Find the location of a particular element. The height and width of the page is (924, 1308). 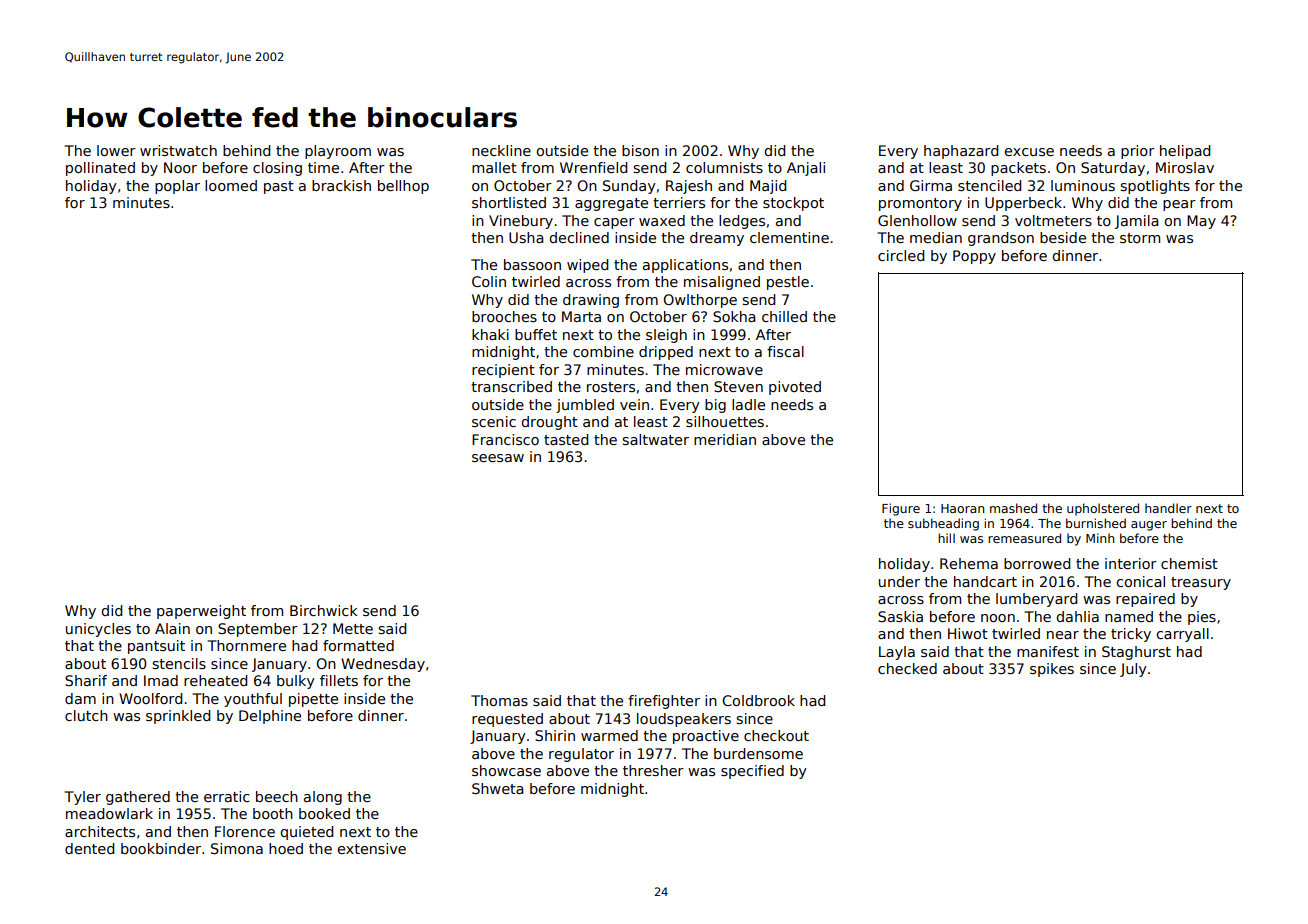

showcase is located at coordinates (506, 770).
